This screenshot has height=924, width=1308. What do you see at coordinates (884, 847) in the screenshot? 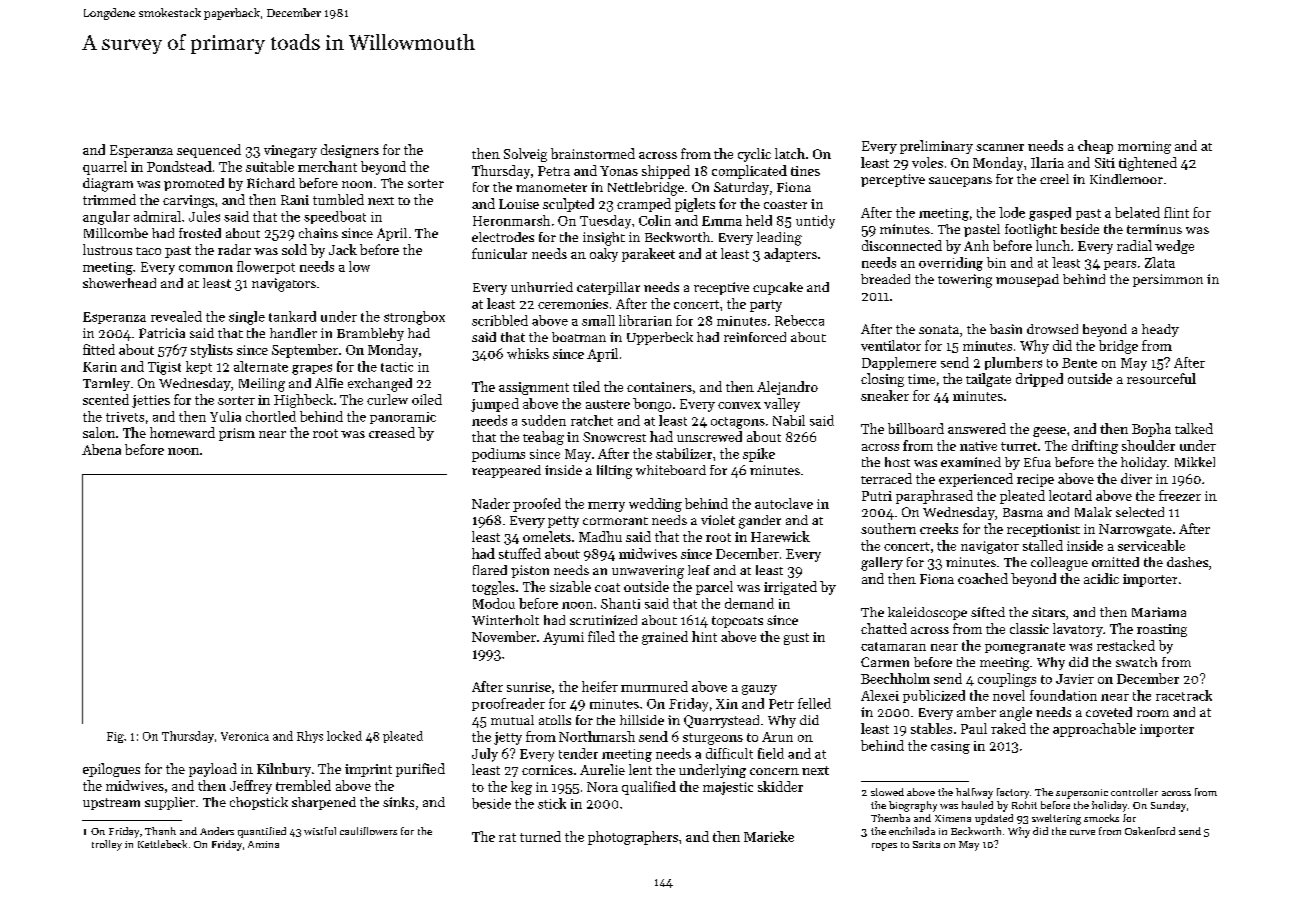
I see `ropes` at bounding box center [884, 847].
